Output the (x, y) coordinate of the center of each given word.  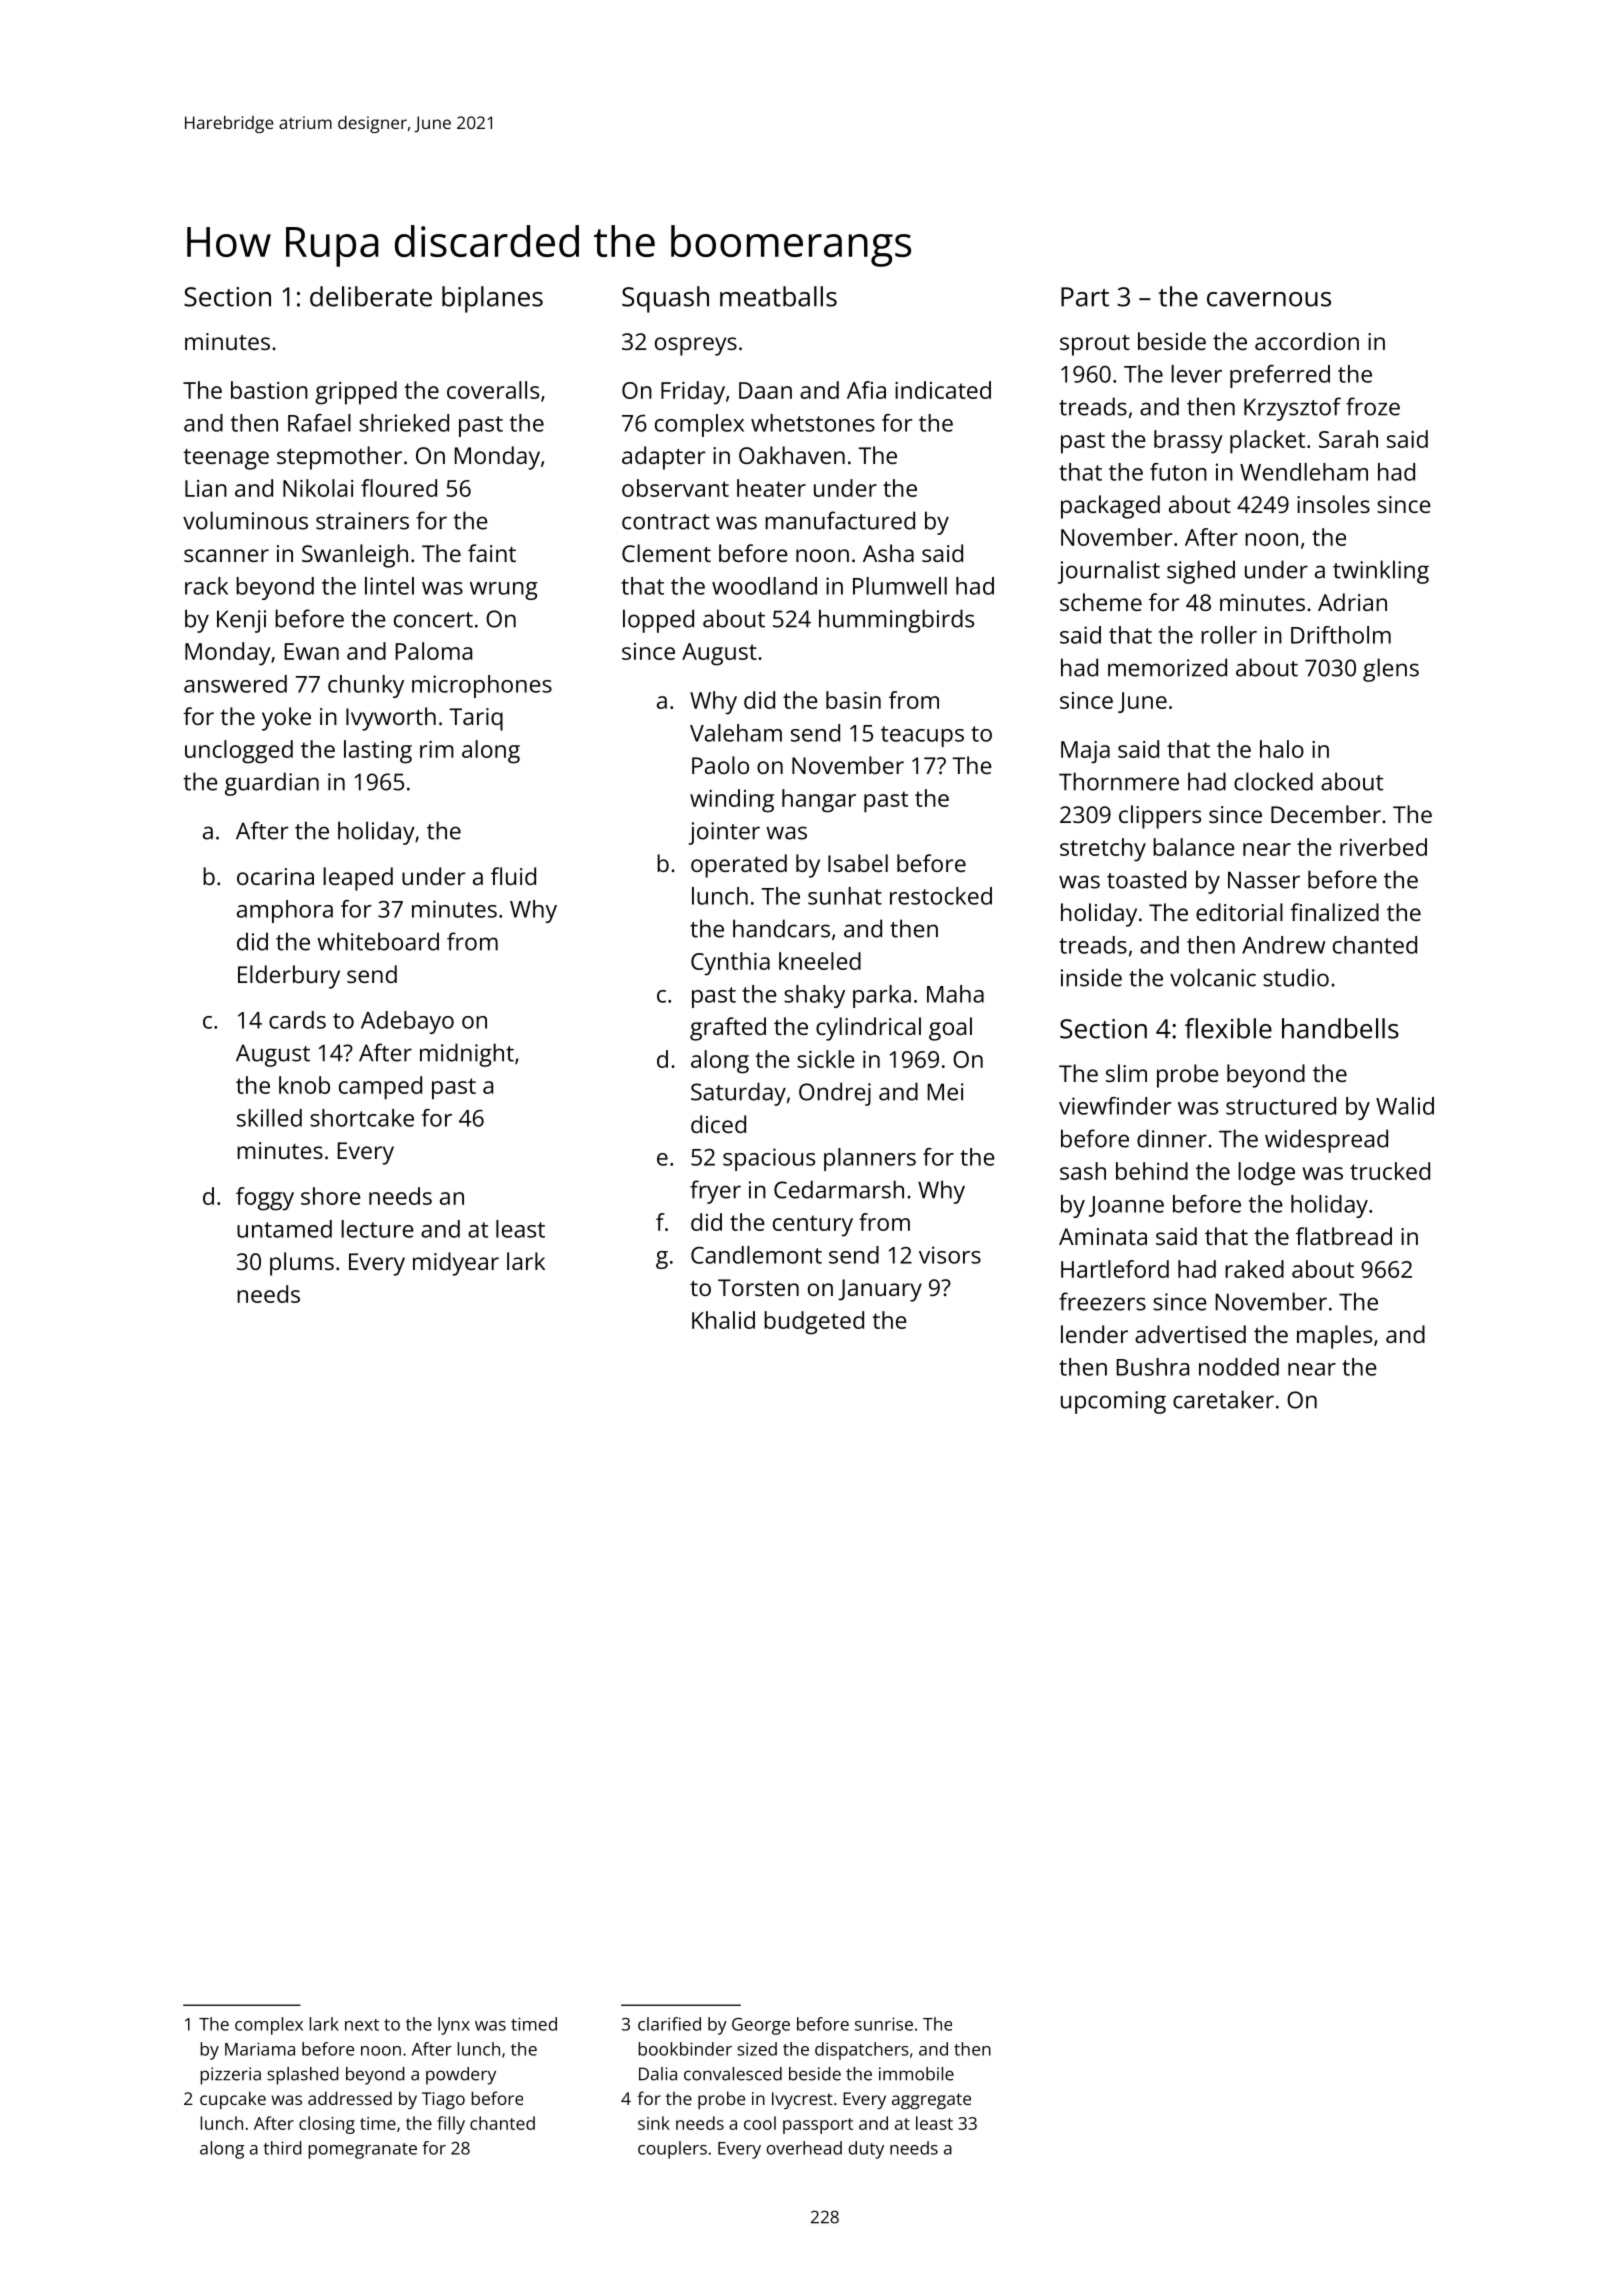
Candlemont (756, 1255)
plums (302, 1264)
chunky (366, 686)
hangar (819, 801)
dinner (1172, 1138)
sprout (1095, 345)
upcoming (1113, 1402)
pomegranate (362, 2151)
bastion (269, 390)
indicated (943, 390)
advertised (1190, 1334)
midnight (467, 1055)
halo (1282, 749)
